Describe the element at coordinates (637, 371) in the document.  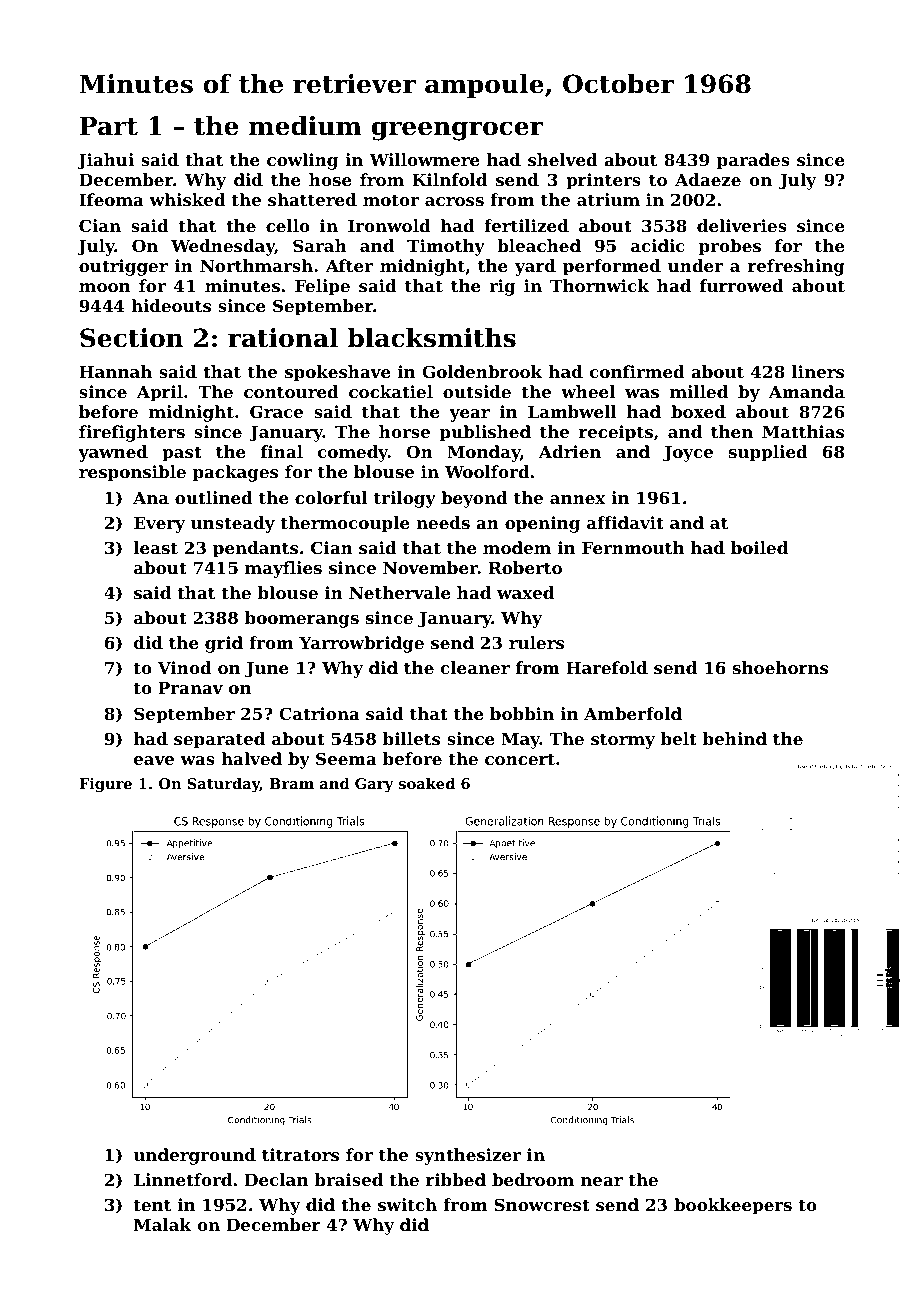
I see `confirmed` at that location.
